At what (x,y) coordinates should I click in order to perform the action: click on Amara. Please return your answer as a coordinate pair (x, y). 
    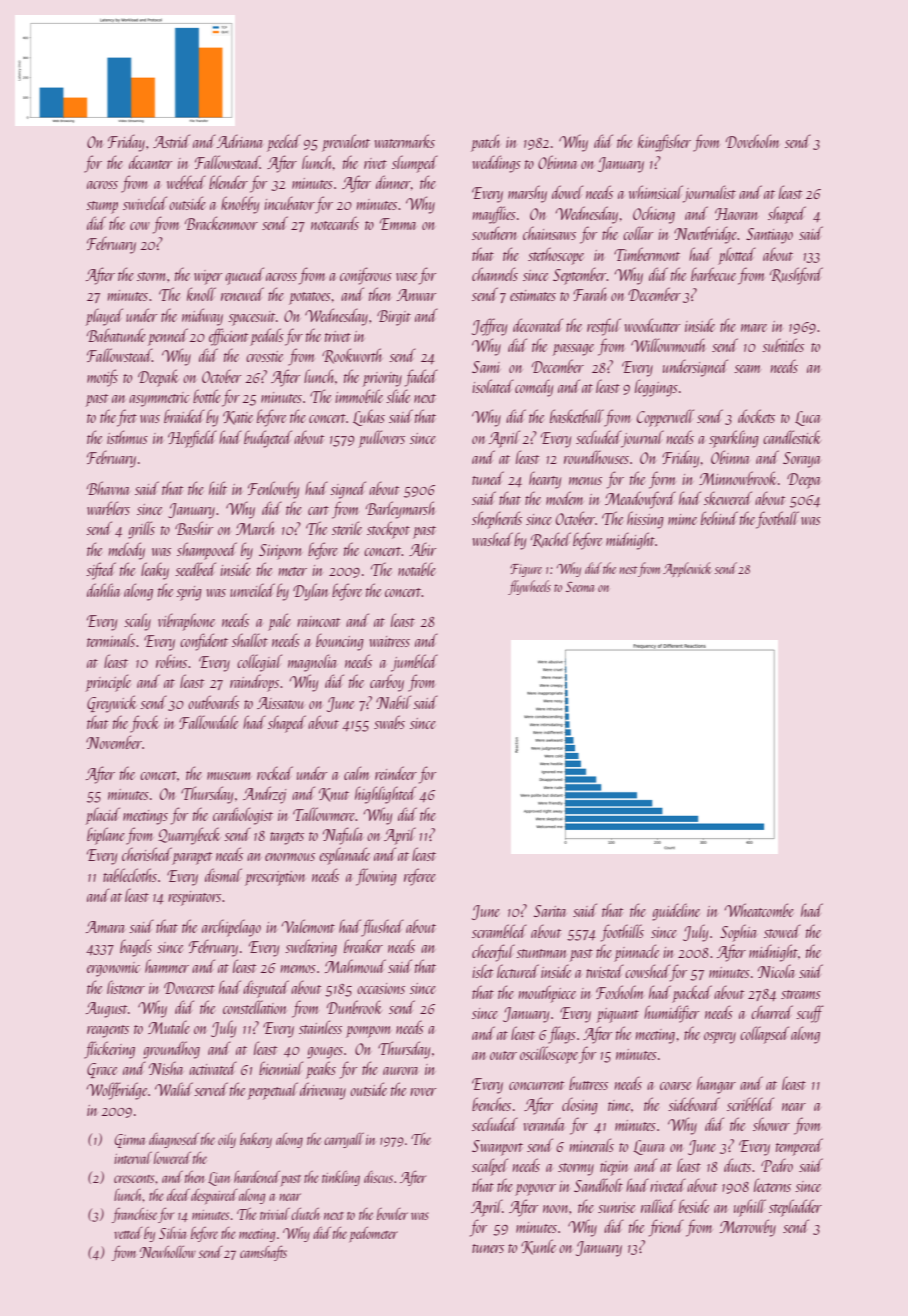
    Looking at the image, I should click on (105, 927).
